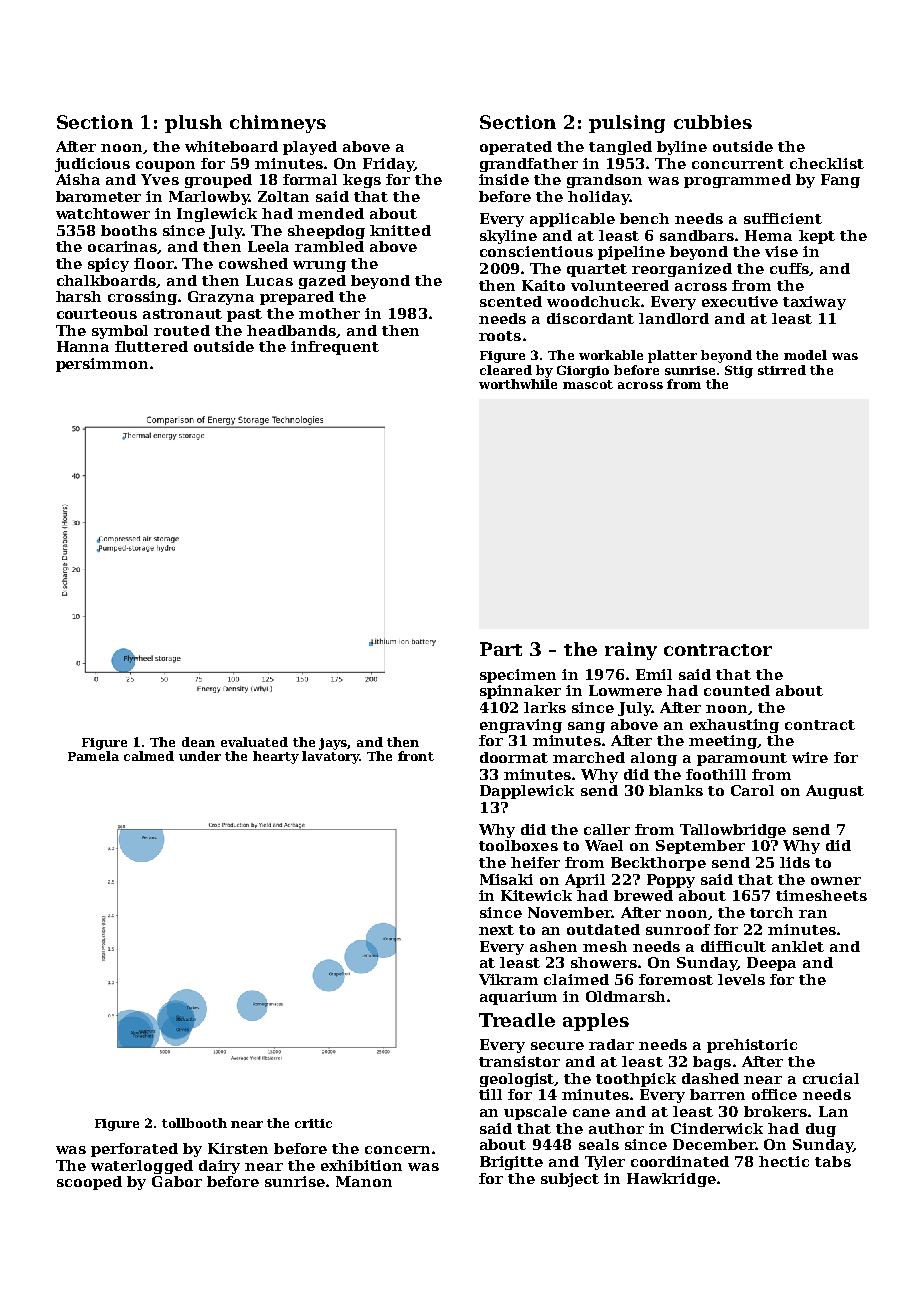 Image resolution: width=924 pixels, height=1308 pixels. I want to click on inside, so click(504, 179).
